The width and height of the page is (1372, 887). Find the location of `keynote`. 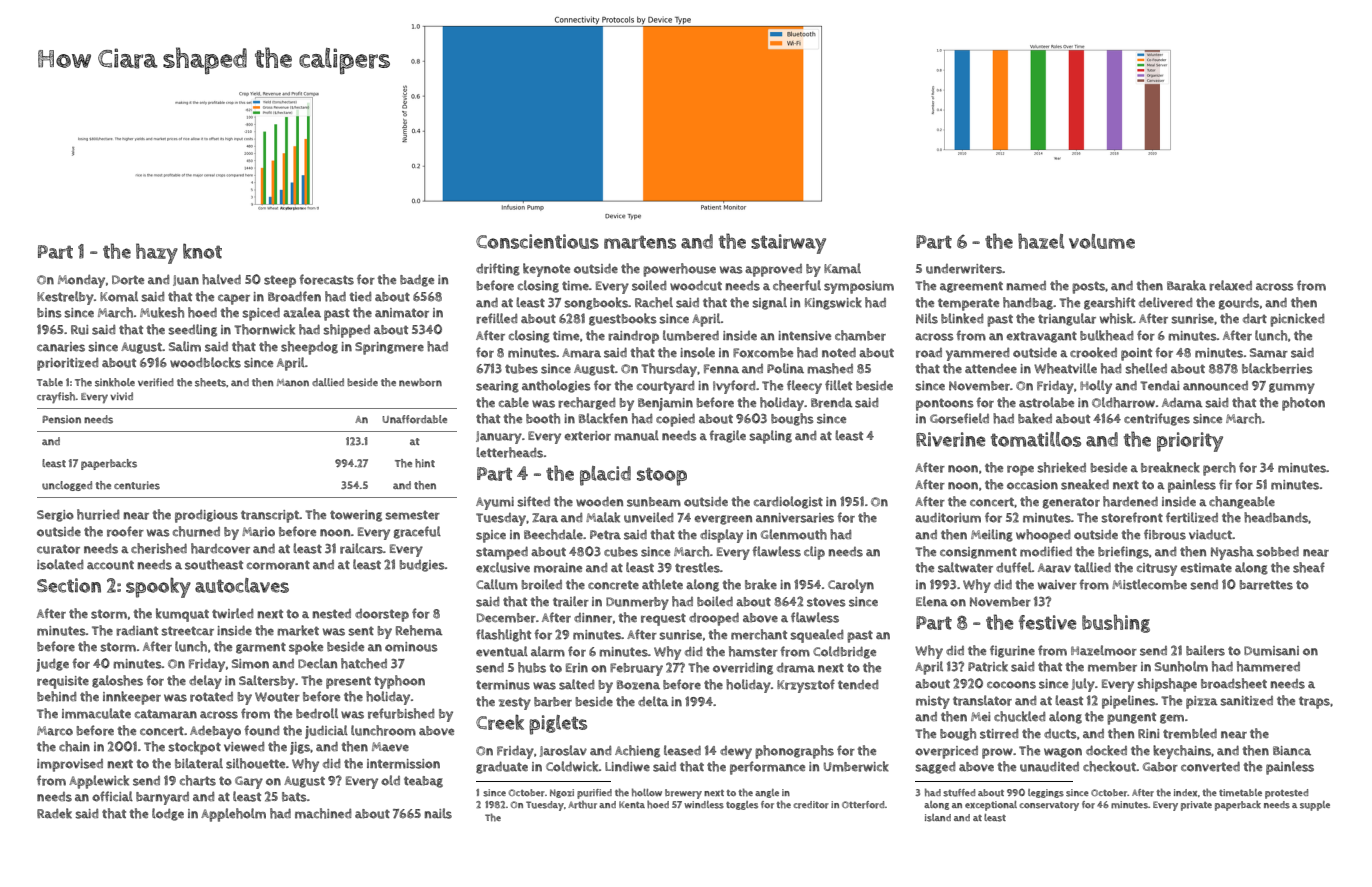

keynote is located at coordinates (546, 270).
